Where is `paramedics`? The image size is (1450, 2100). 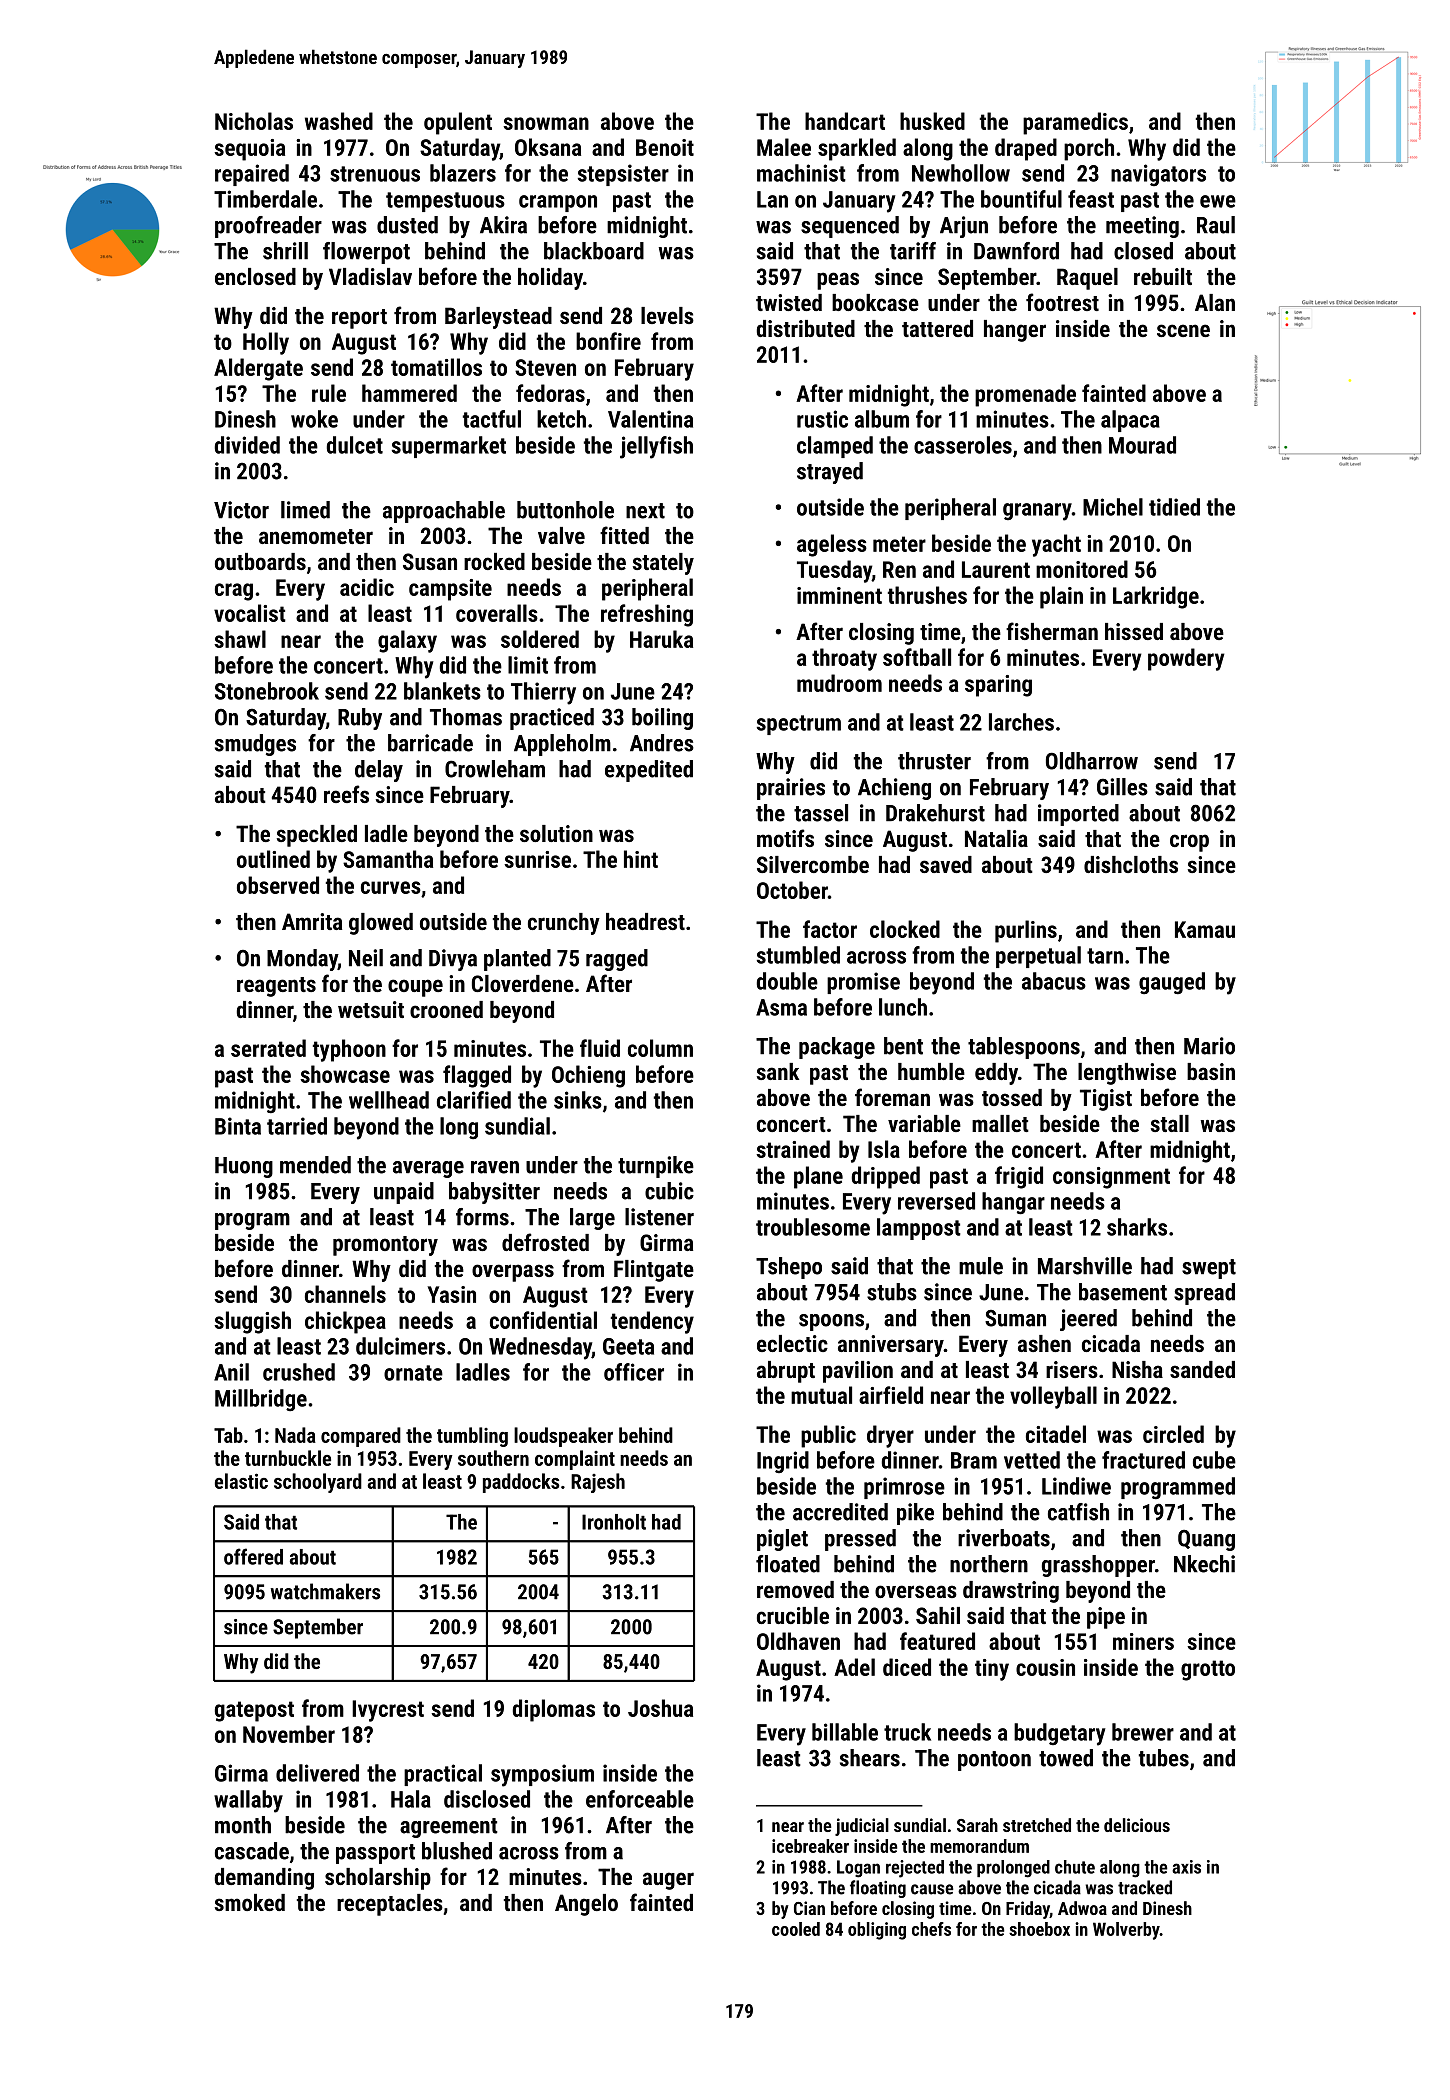
paramedics is located at coordinates (1075, 123).
